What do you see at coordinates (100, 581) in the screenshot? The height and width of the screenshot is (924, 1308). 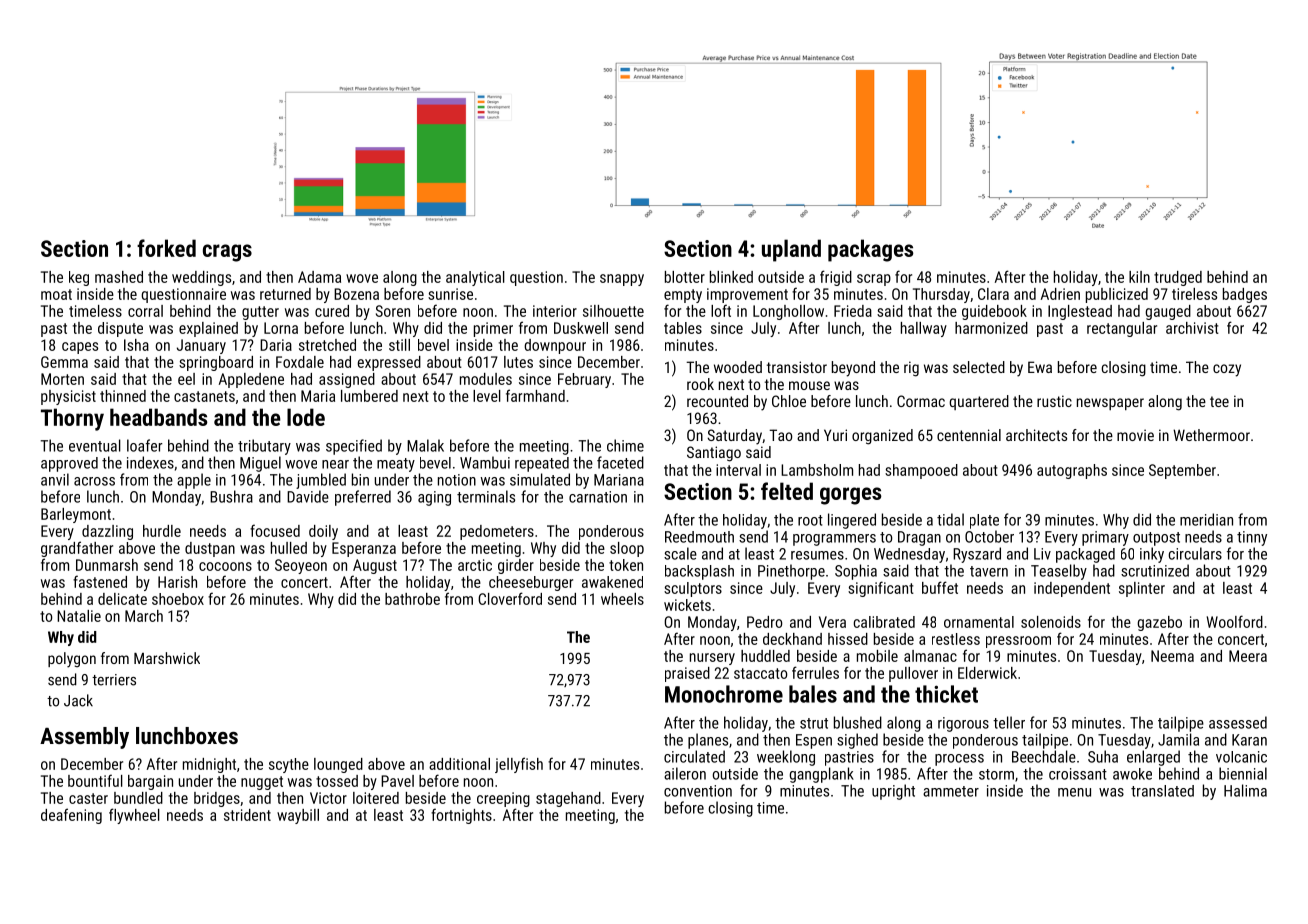 I see `fastened` at bounding box center [100, 581].
